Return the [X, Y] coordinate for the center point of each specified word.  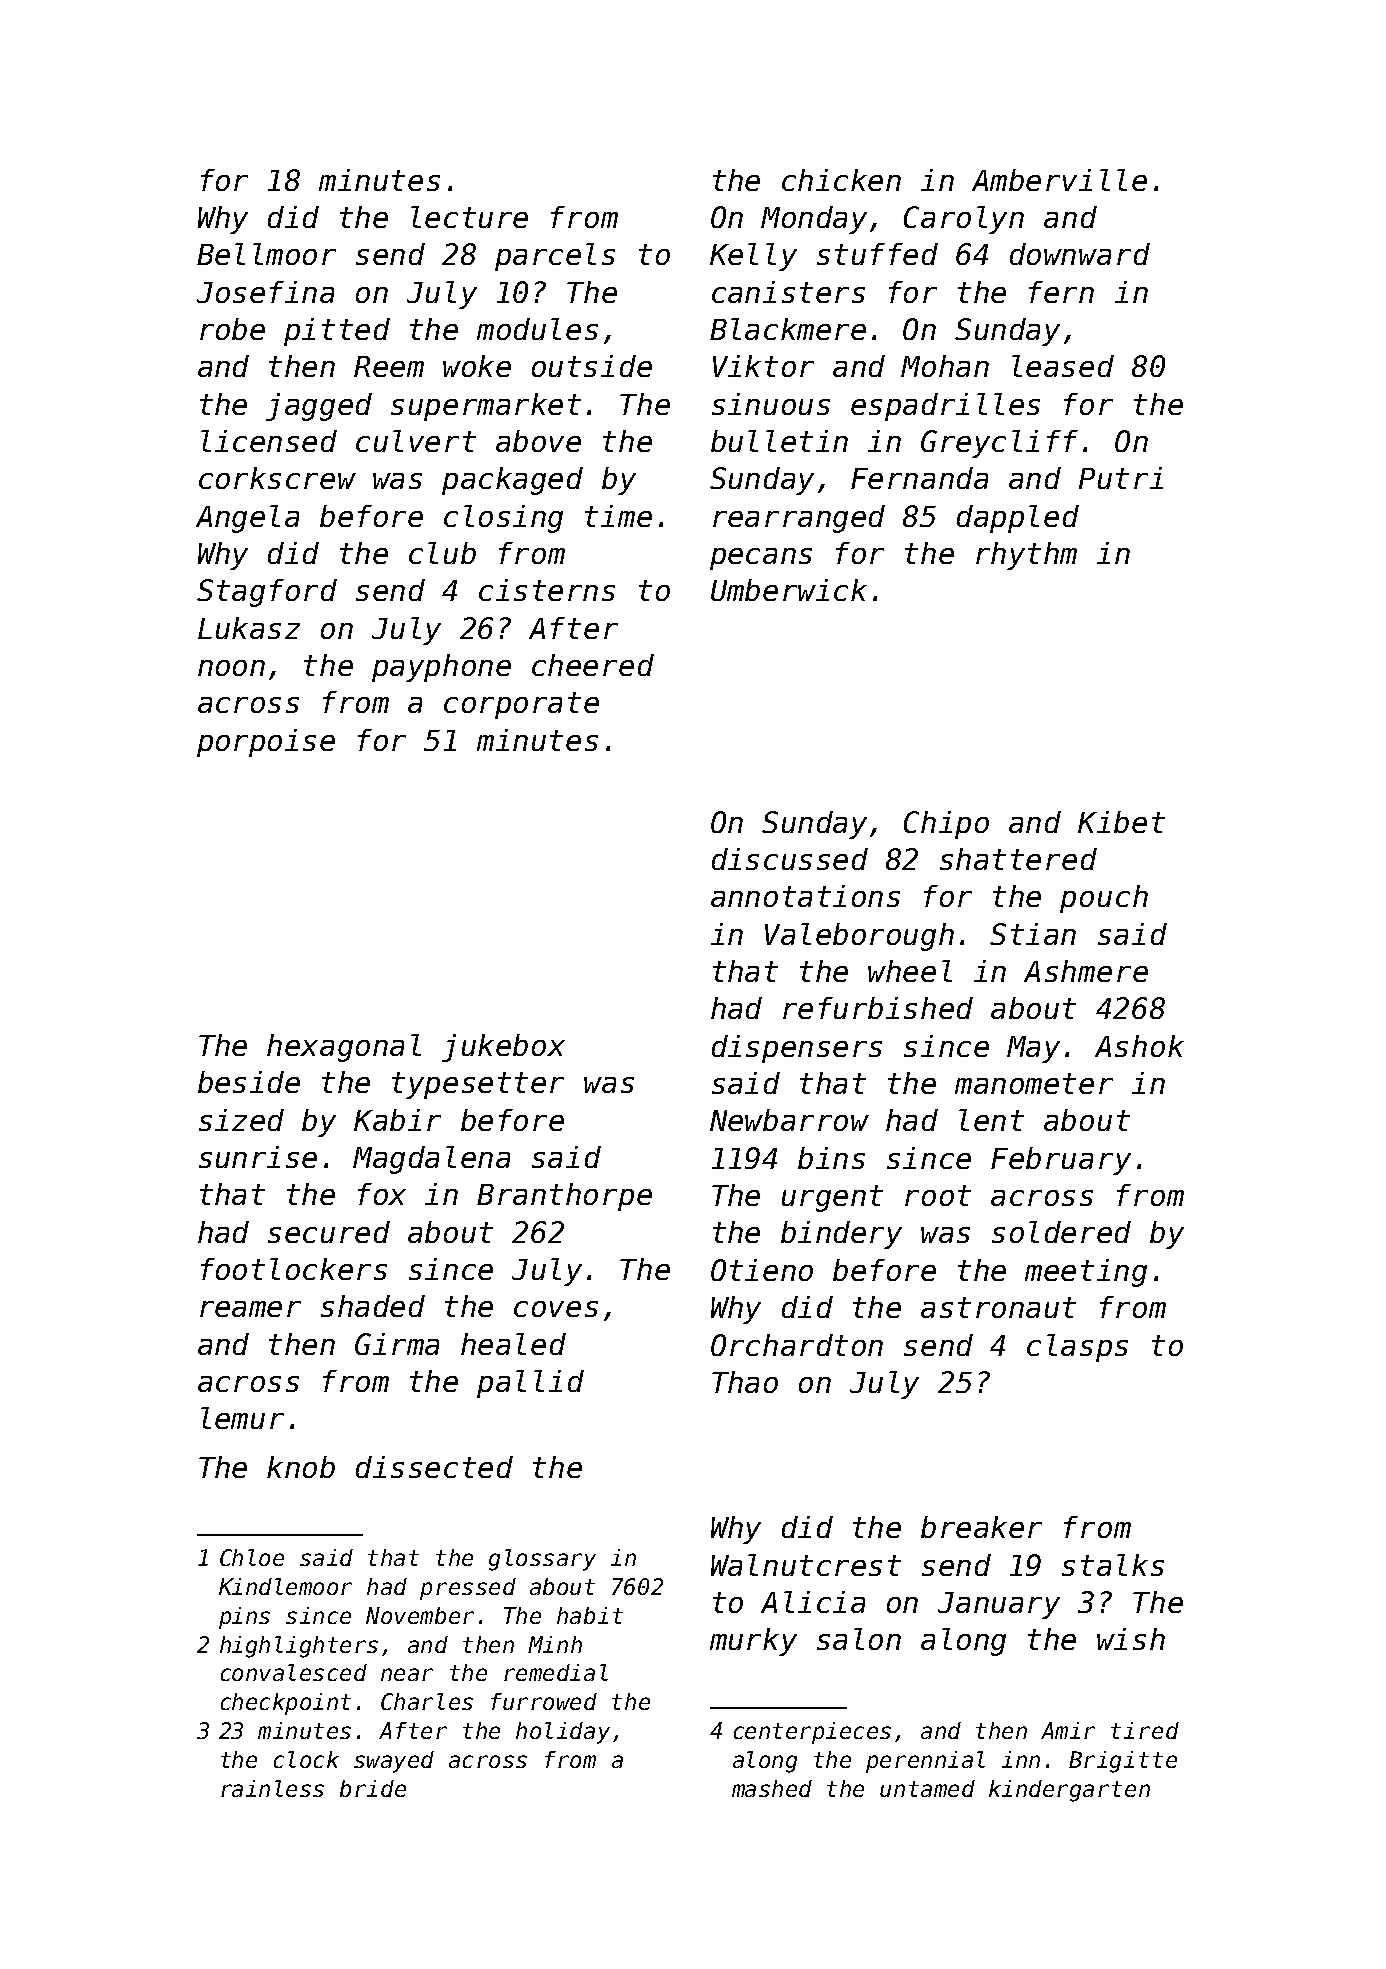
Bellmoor [266, 254]
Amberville [1059, 180]
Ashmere [1086, 971]
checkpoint [286, 1704]
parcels [555, 257]
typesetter [478, 1085]
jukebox [503, 1048]
